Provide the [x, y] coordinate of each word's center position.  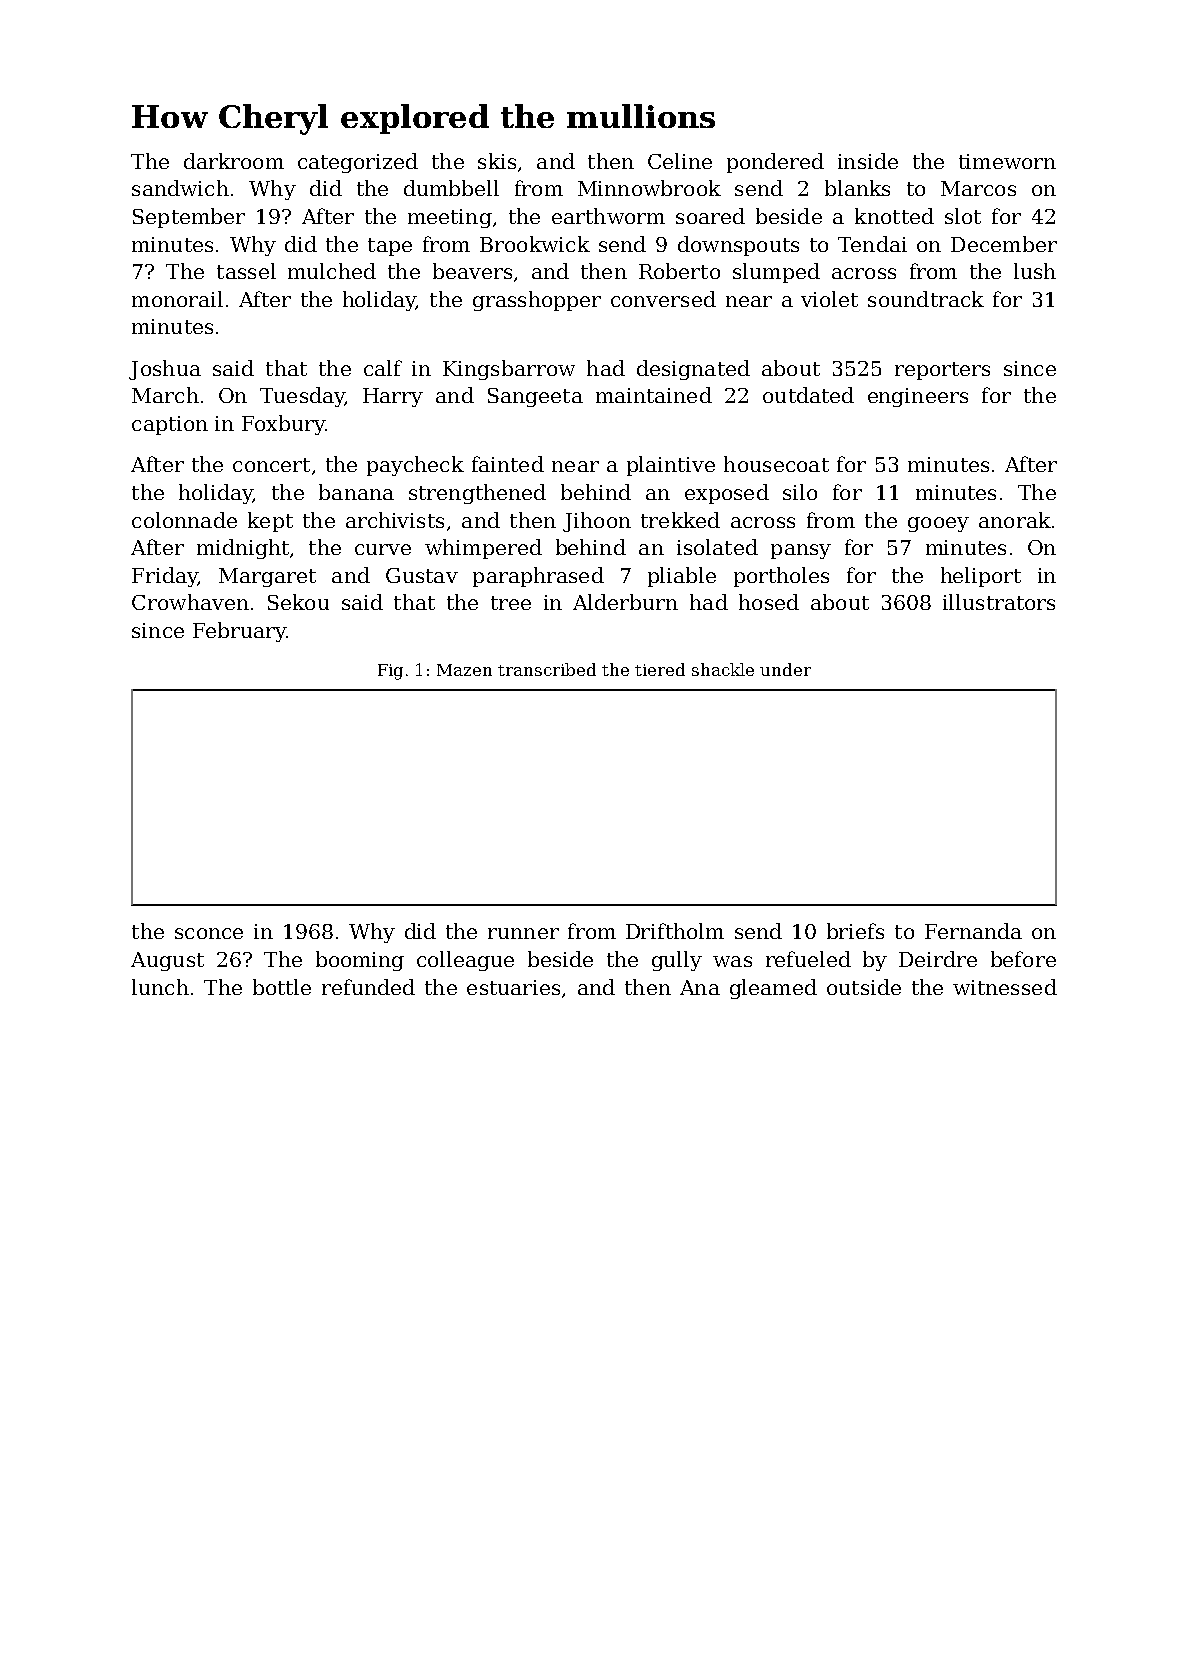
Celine [680, 161]
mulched [332, 271]
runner [523, 933]
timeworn [1007, 161]
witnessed [1005, 987]
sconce [209, 933]
